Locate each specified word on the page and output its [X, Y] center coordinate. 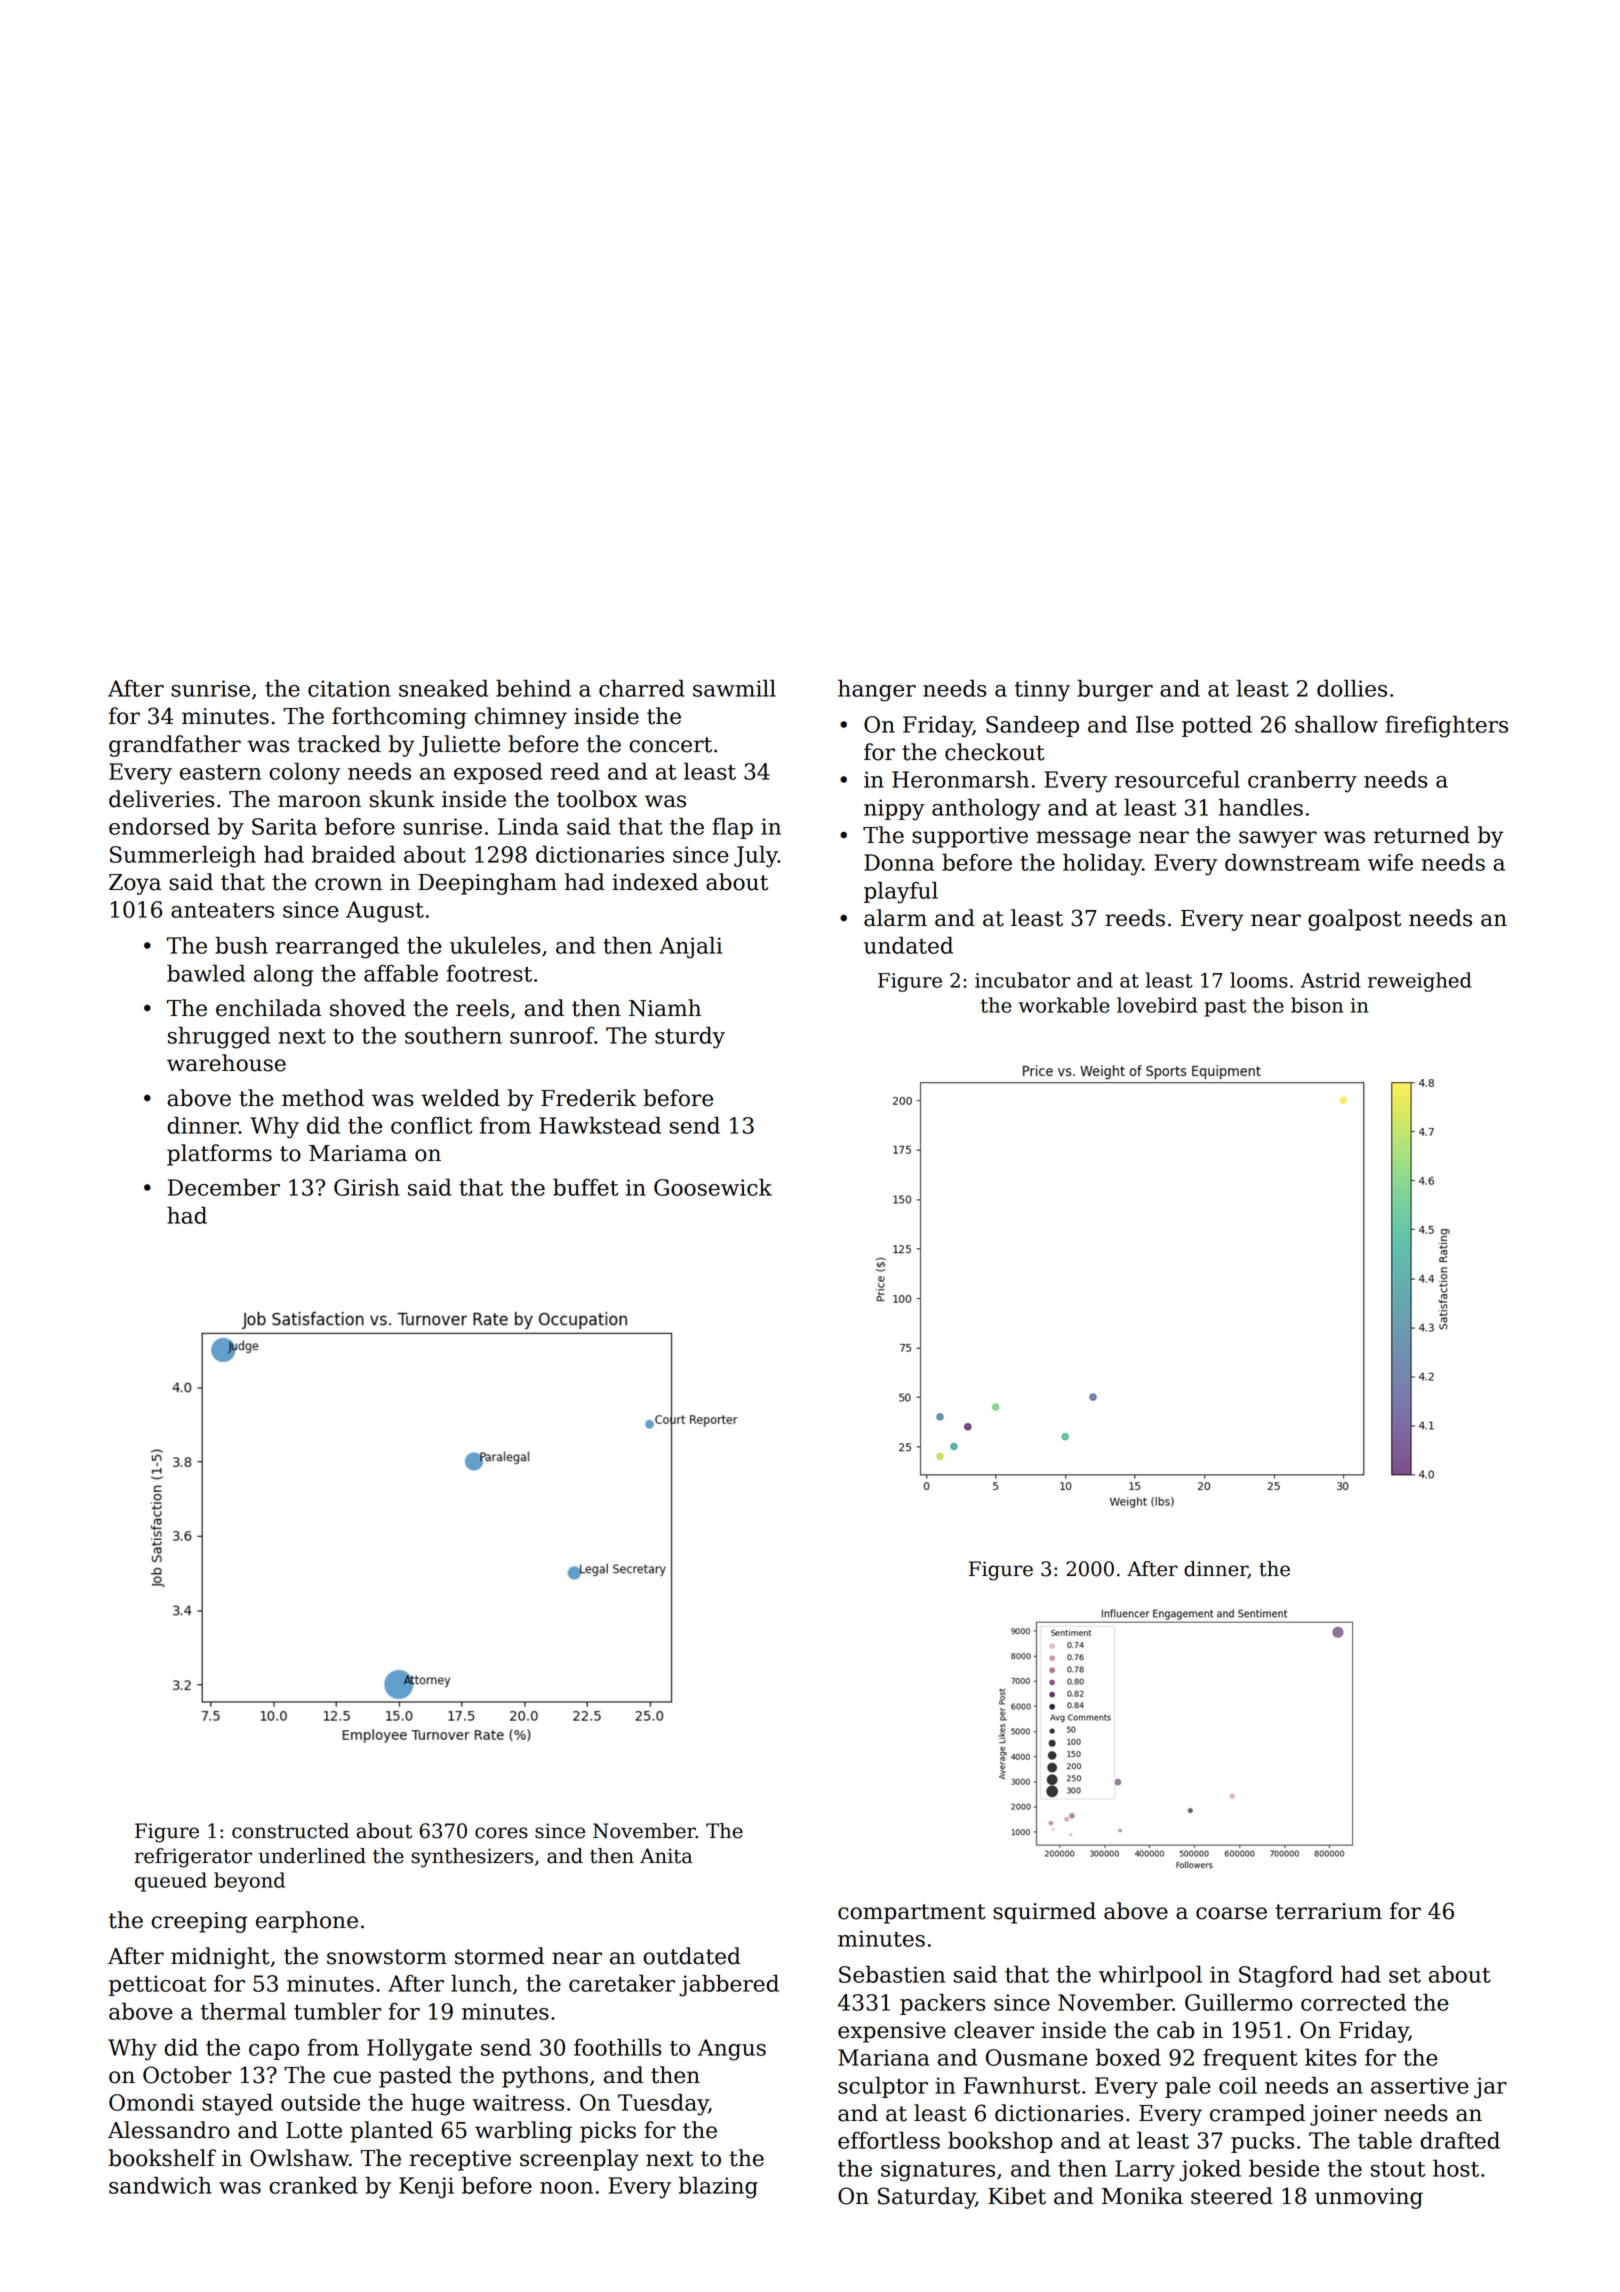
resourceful [1177, 779]
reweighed [1420, 982]
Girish [367, 1187]
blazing [718, 2187]
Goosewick [713, 1187]
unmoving [1369, 2198]
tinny [1042, 691]
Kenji [426, 2188]
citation [349, 688]
